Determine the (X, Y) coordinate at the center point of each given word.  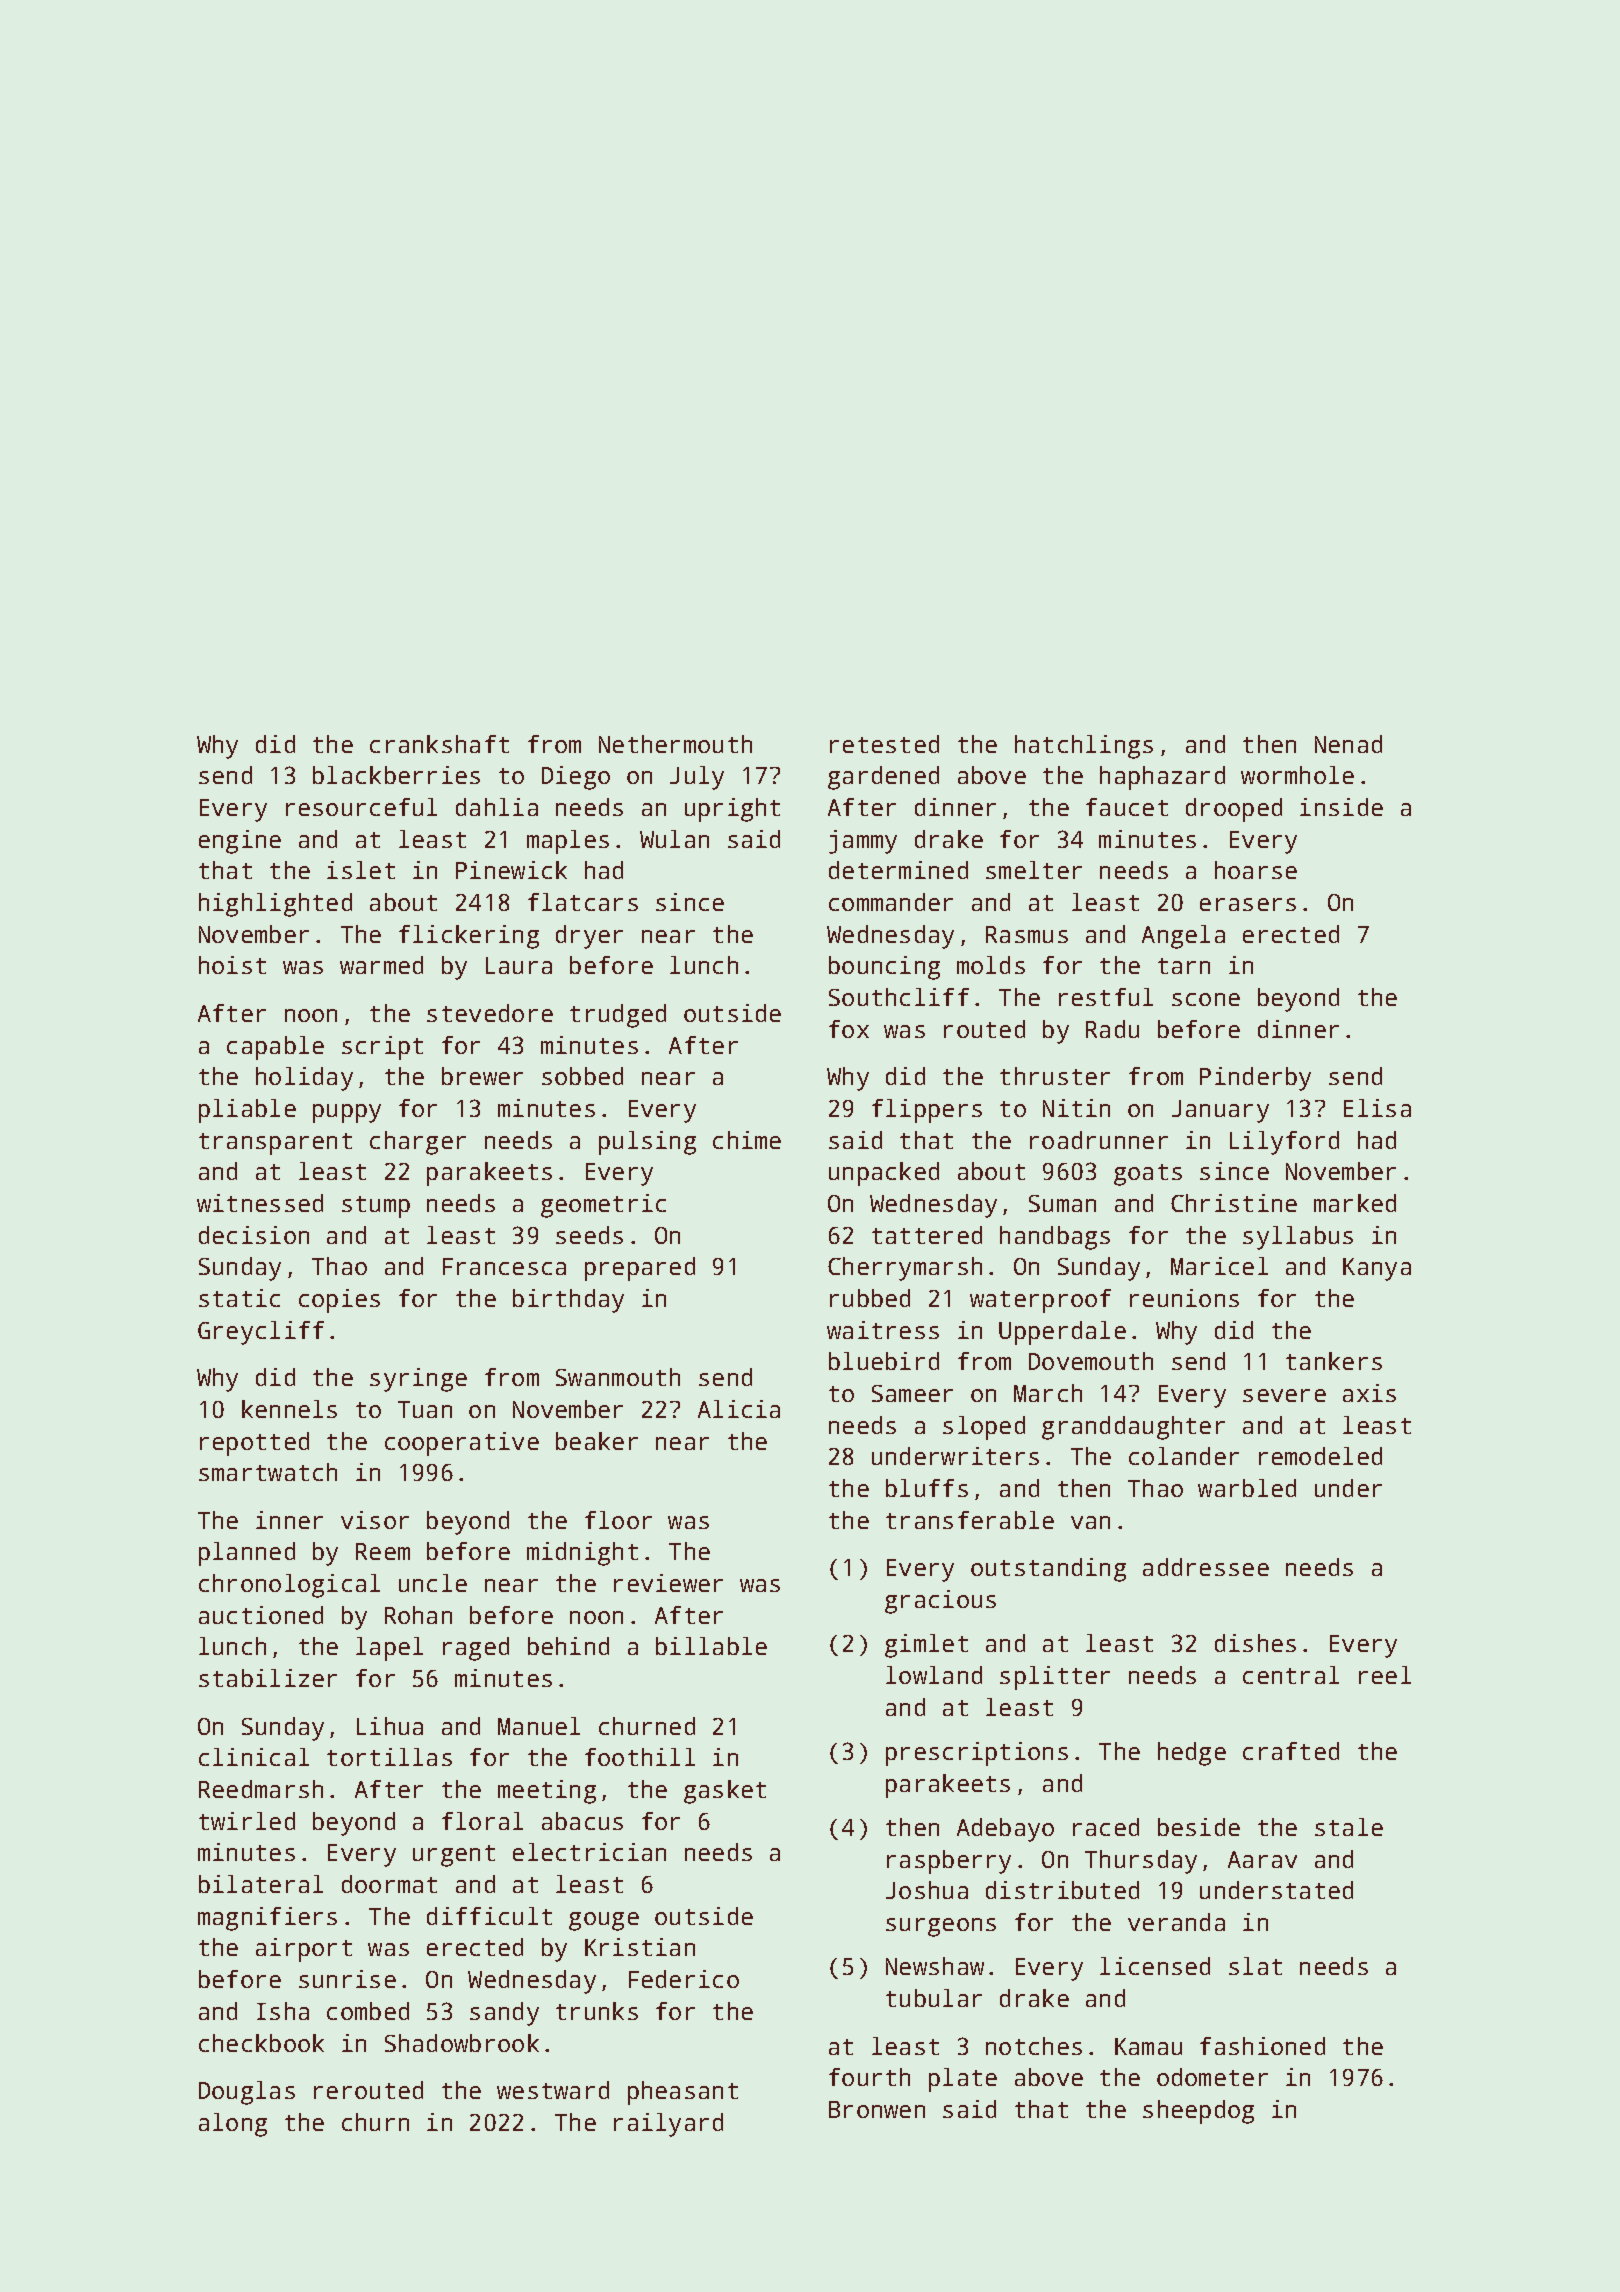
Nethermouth (675, 744)
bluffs (927, 1488)
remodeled (1320, 1456)
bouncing (884, 968)
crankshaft (439, 744)
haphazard (1162, 778)
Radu (1112, 1029)
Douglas (247, 2093)
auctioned (261, 1615)
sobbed (582, 1076)
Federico (684, 1979)
